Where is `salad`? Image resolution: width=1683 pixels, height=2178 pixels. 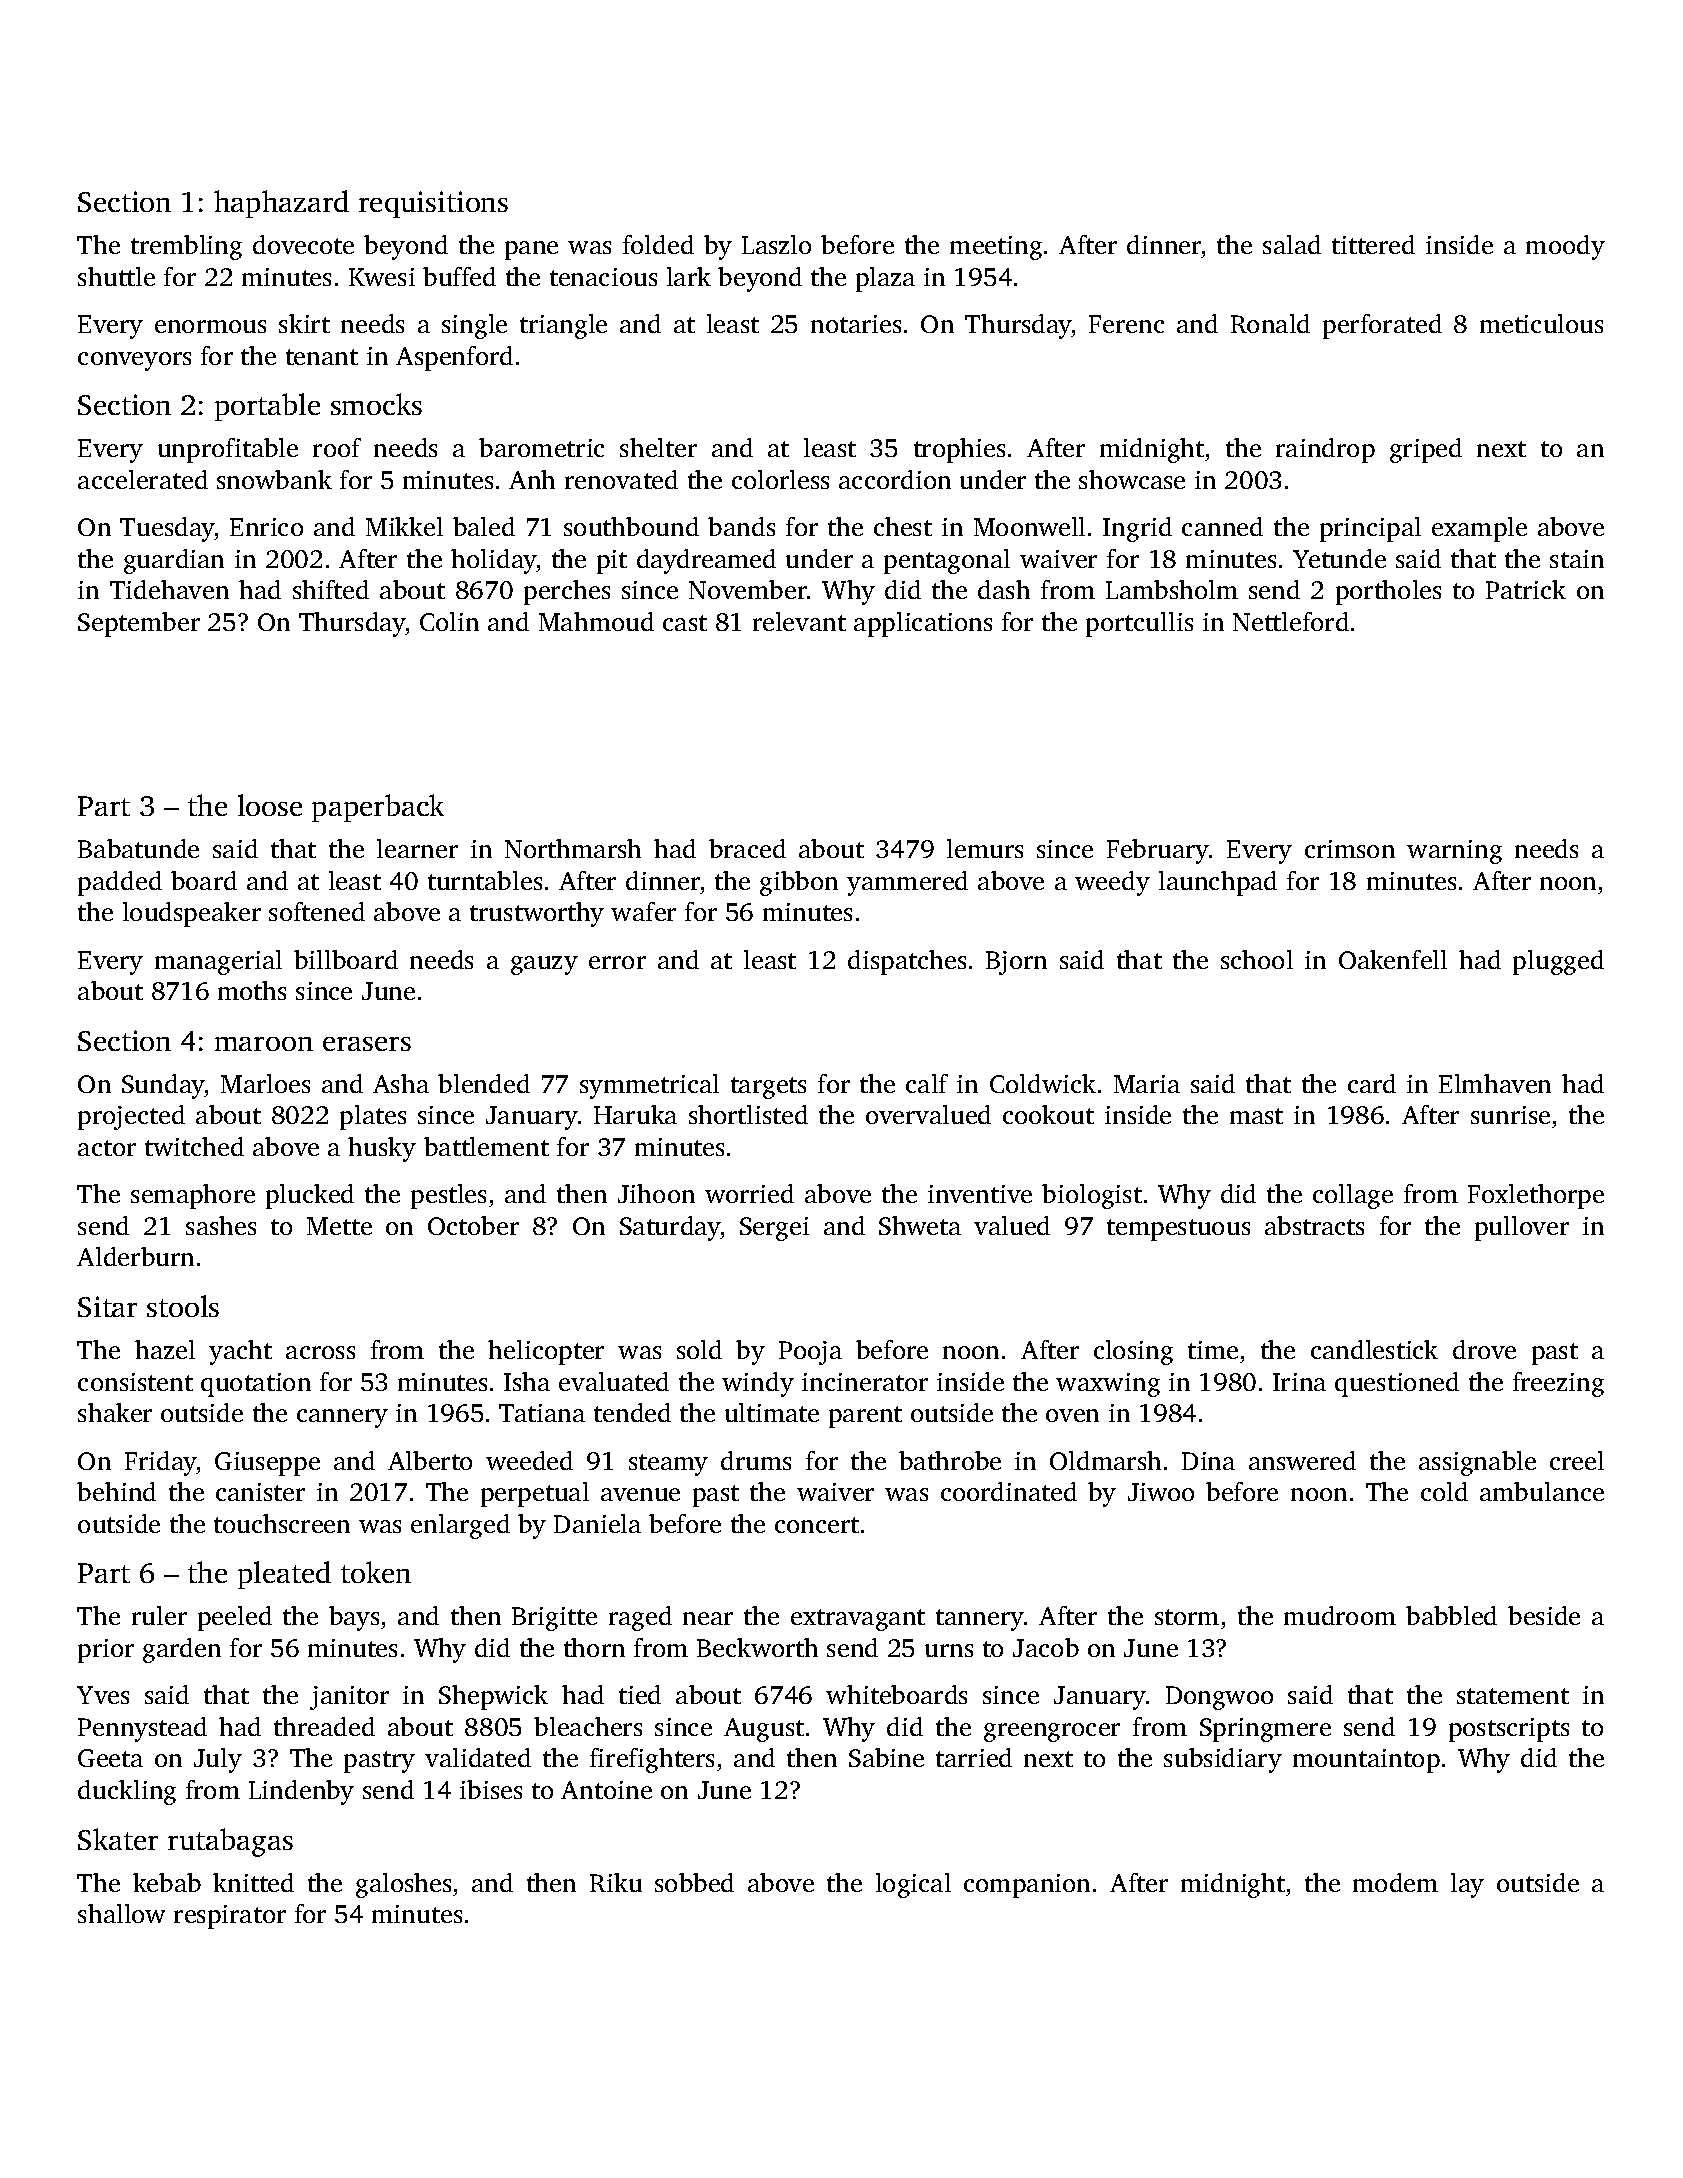
salad is located at coordinates (1292, 244).
